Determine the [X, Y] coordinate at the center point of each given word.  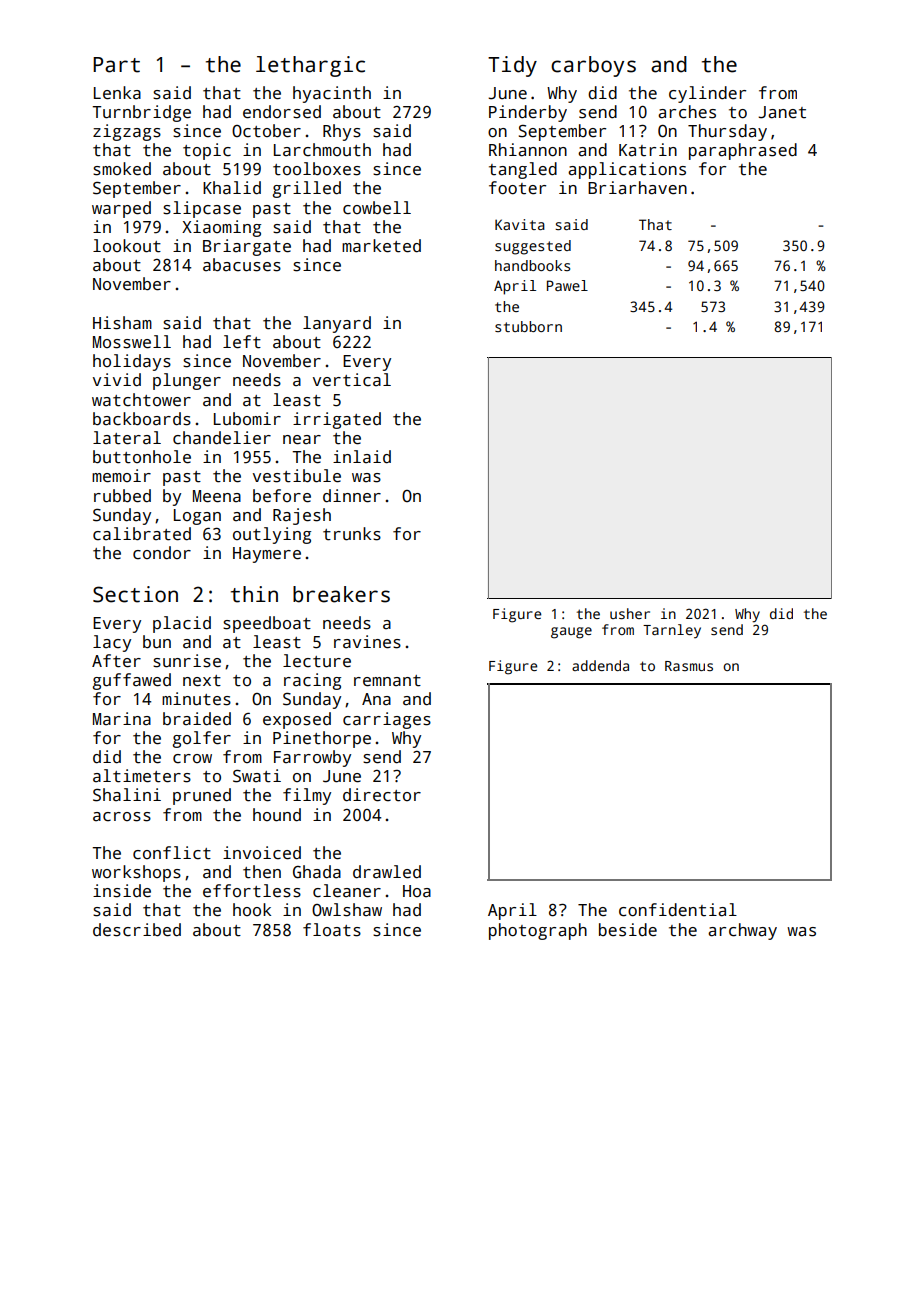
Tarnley [672, 631]
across [122, 817]
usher [630, 613]
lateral [127, 438]
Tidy [512, 66]
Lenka [117, 93]
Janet [782, 112]
